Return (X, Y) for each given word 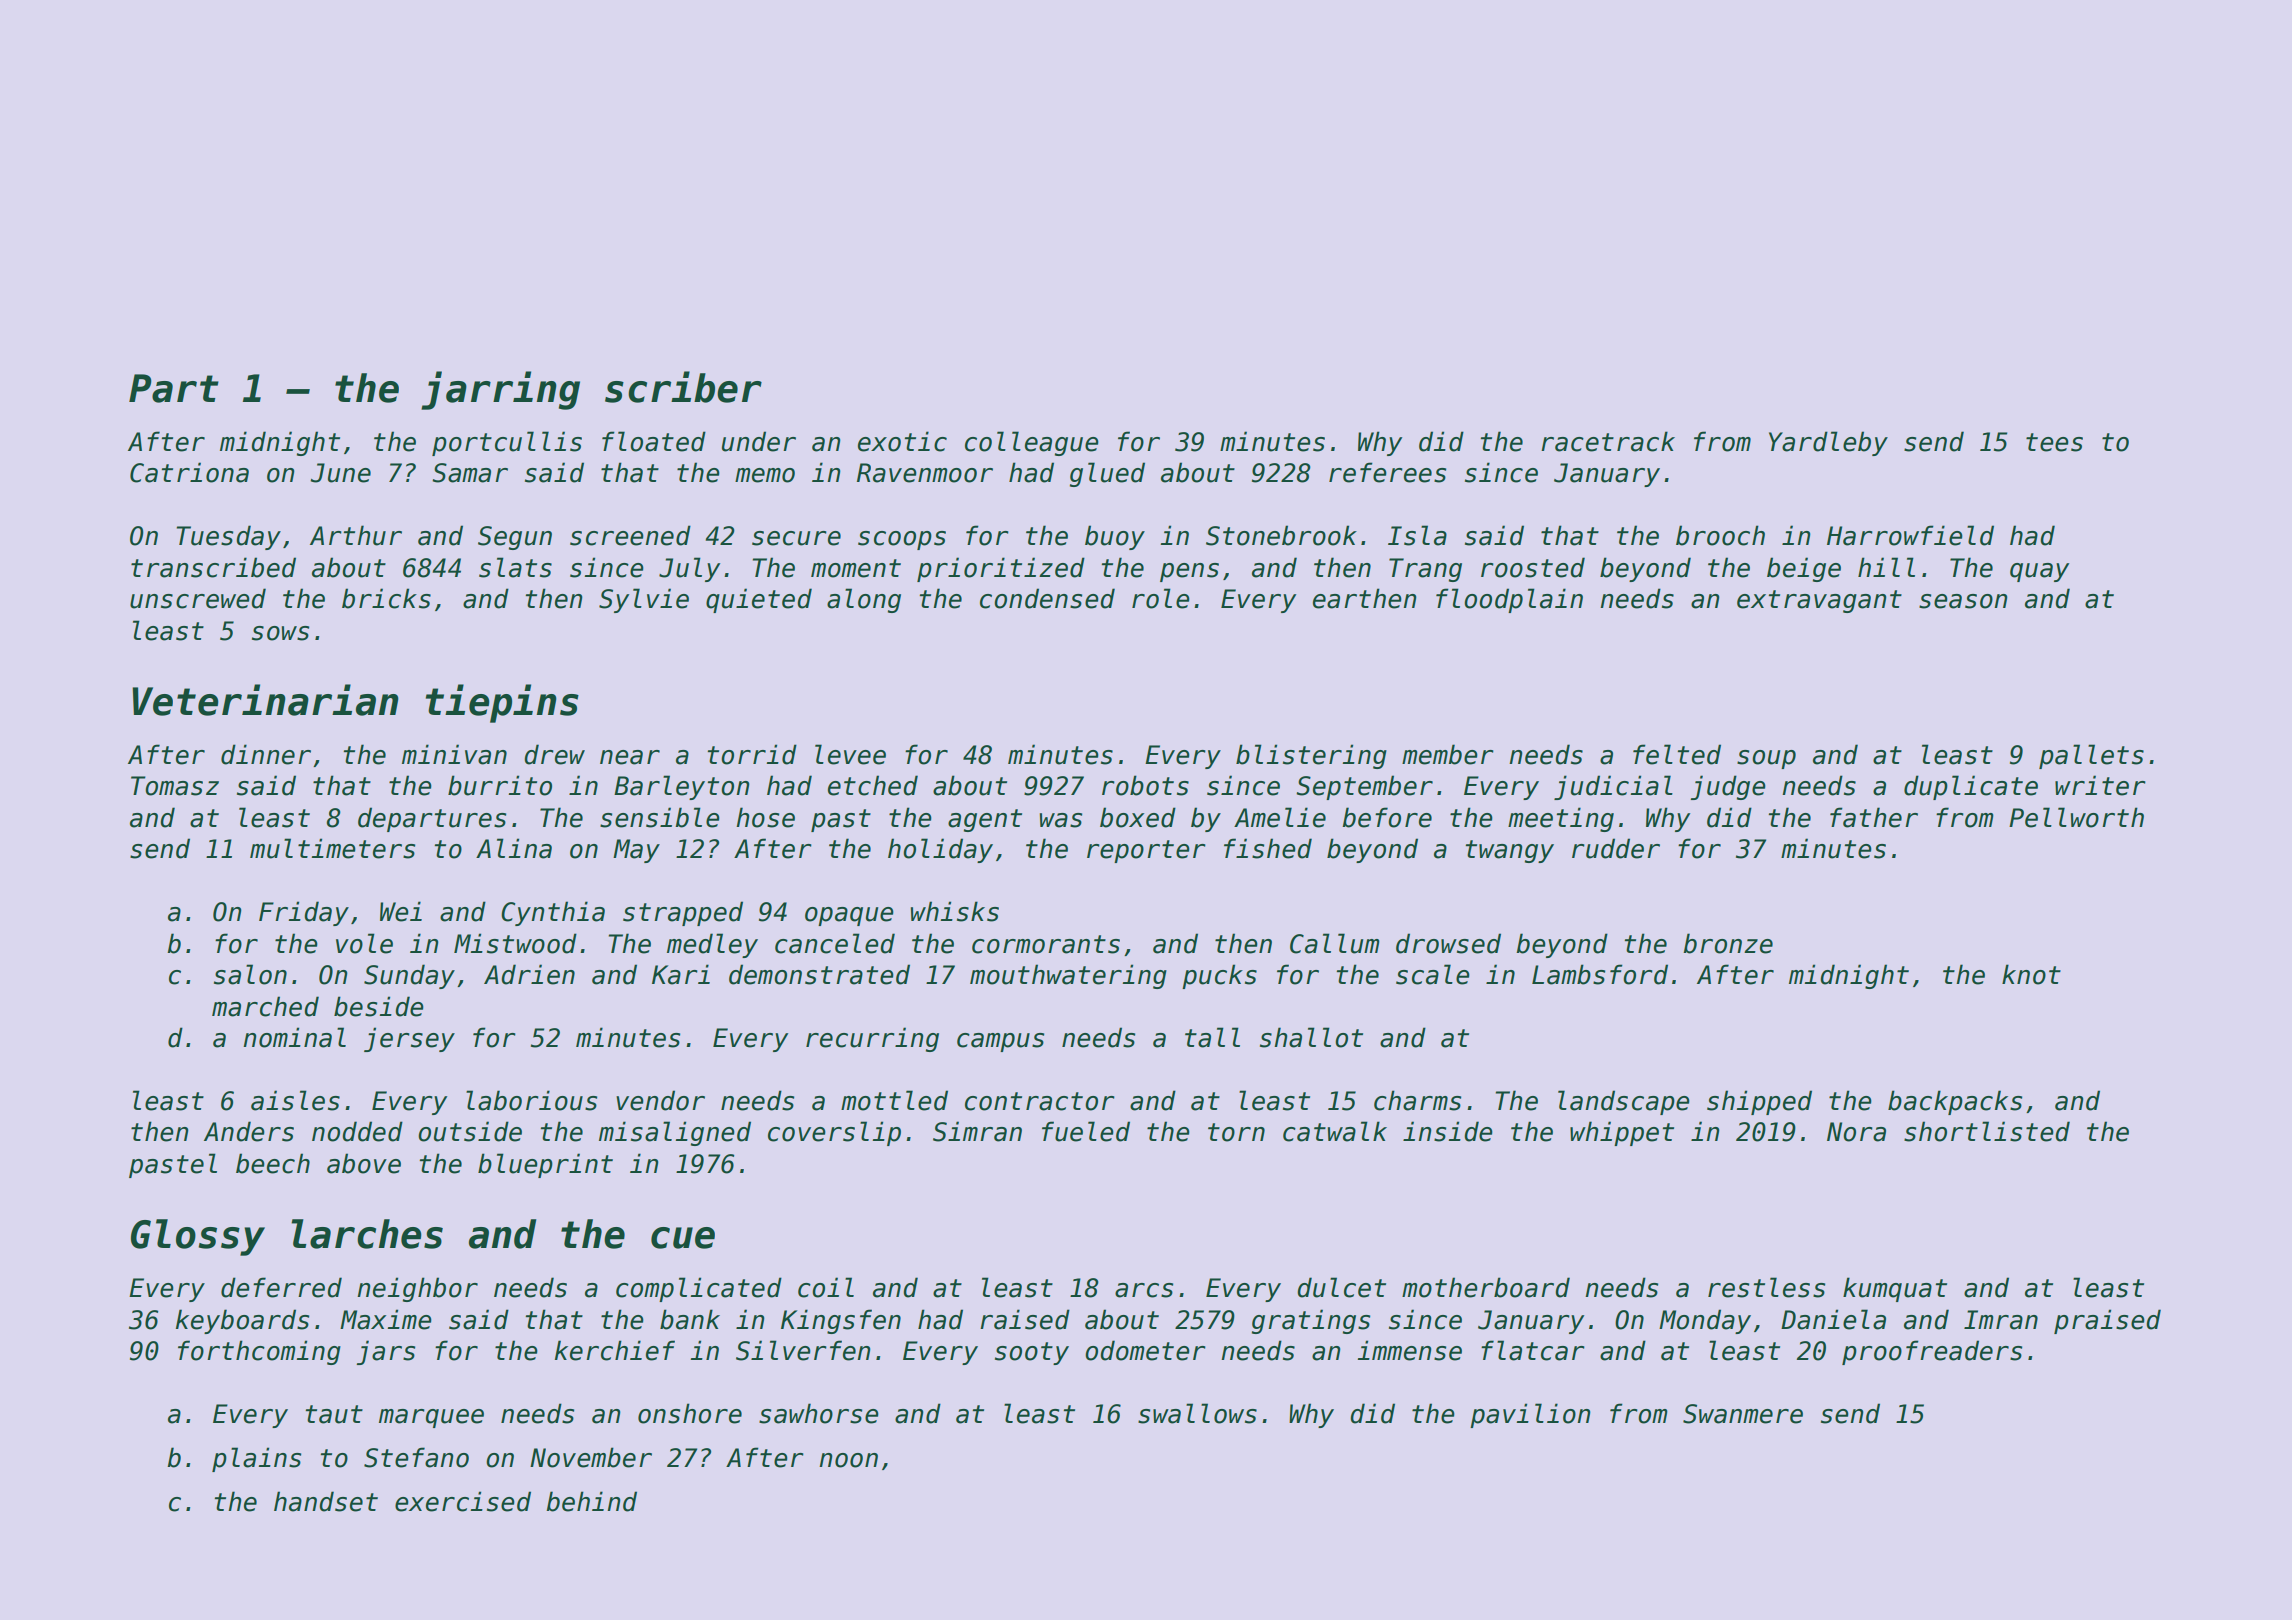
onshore (690, 1413)
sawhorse (819, 1413)
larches (367, 1234)
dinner (266, 754)
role (1161, 598)
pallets (2091, 756)
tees (2054, 442)
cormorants (1046, 944)
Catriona (189, 472)
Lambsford (1600, 974)
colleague (1032, 443)
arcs (1144, 1290)
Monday (1705, 1321)
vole (364, 943)
